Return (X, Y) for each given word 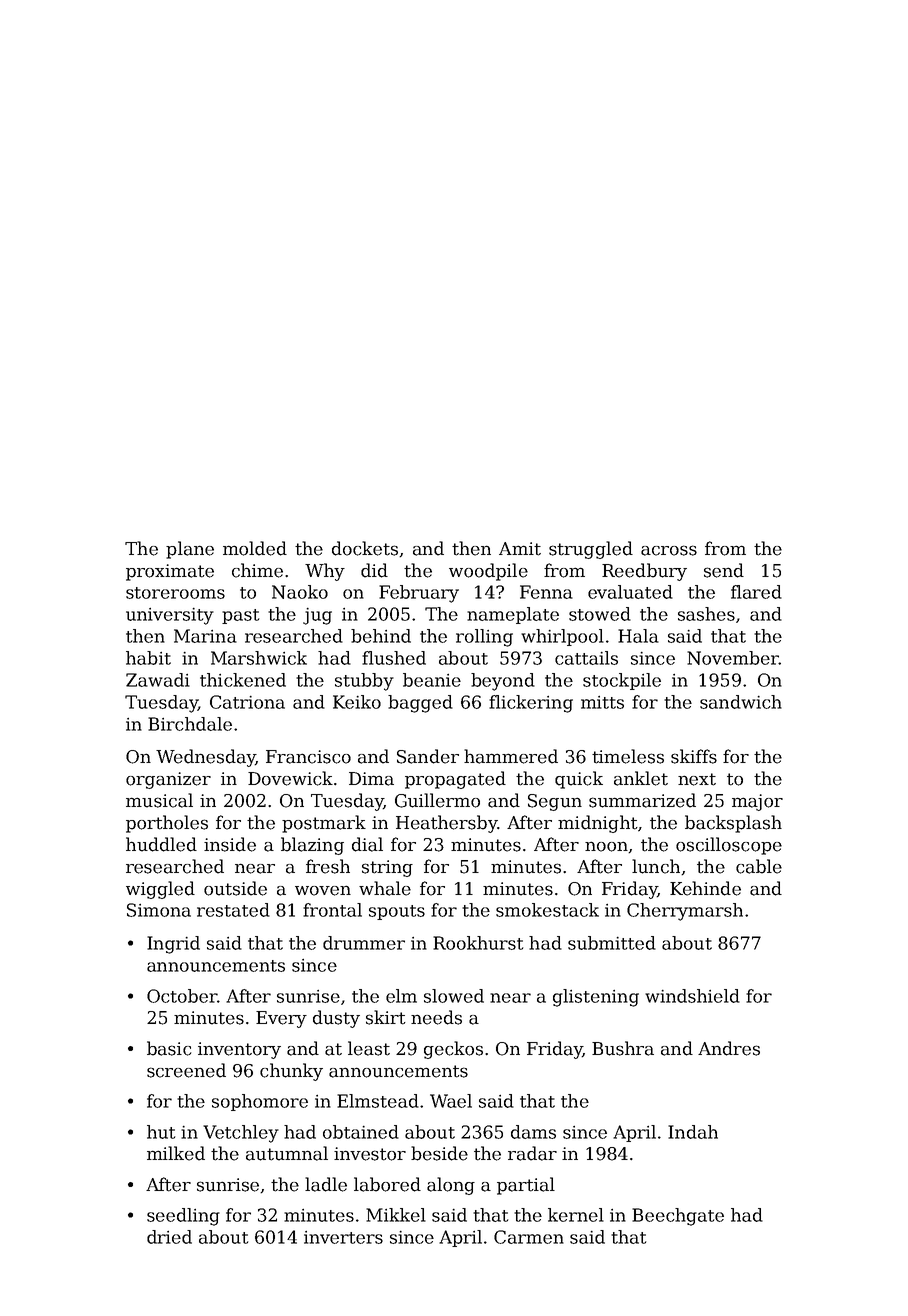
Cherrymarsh (685, 912)
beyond (503, 682)
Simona (159, 910)
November (733, 658)
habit (148, 658)
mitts (602, 702)
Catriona (247, 702)
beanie (432, 680)
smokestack (547, 910)
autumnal (287, 1153)
